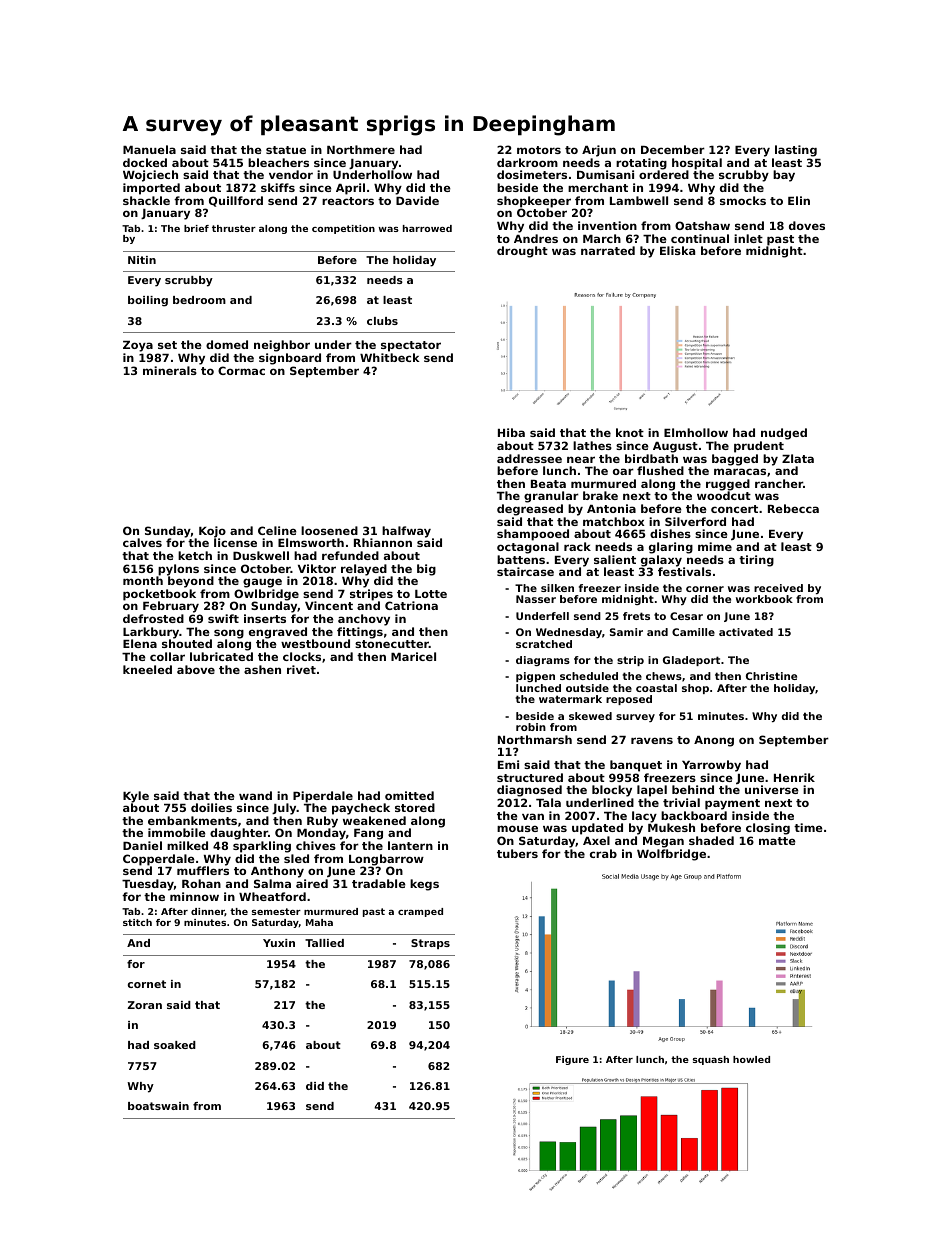  Describe the element at coordinates (644, 817) in the page. I see `lacy` at that location.
